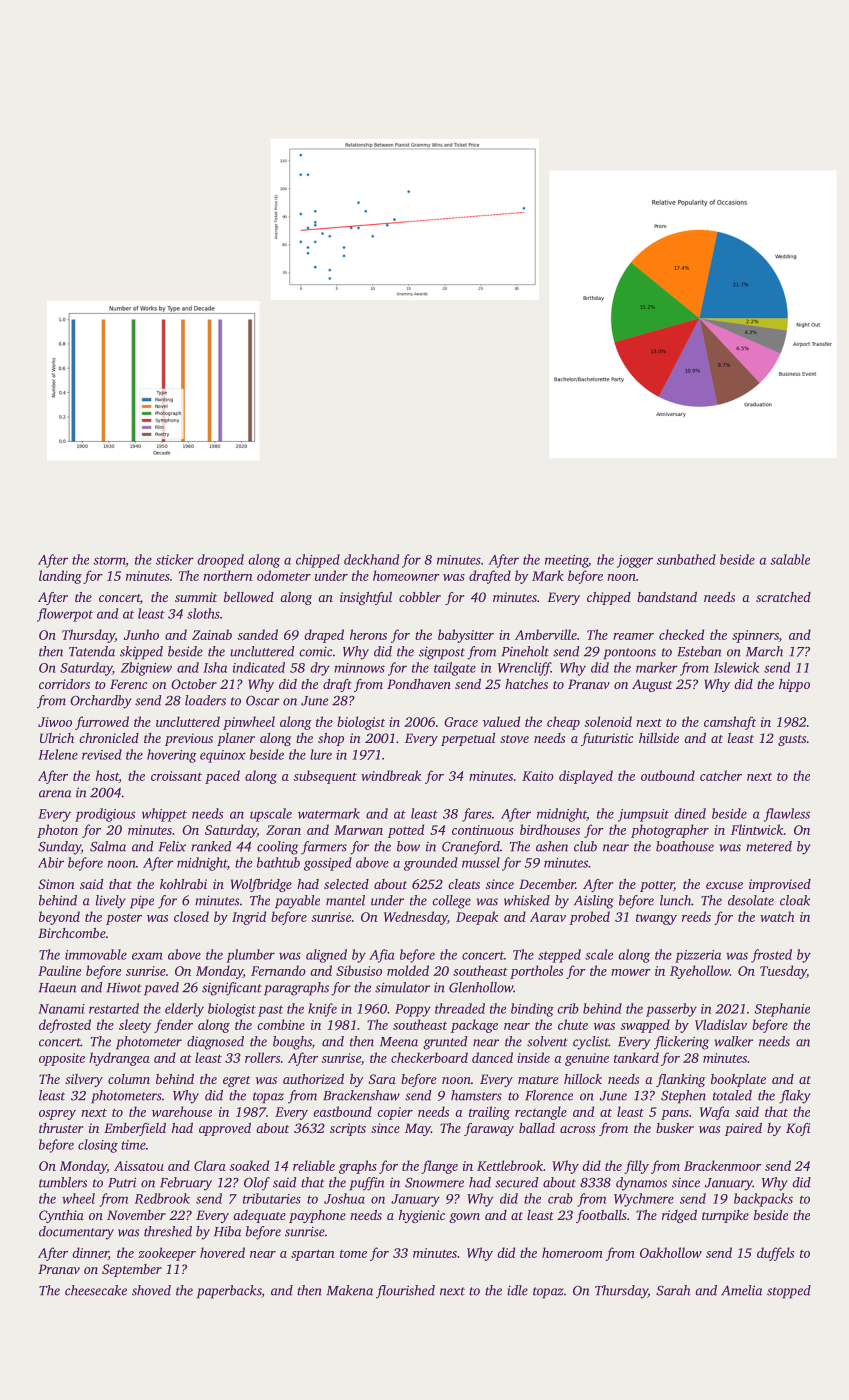 The image size is (849, 1400). I want to click on Aarav, so click(548, 917).
